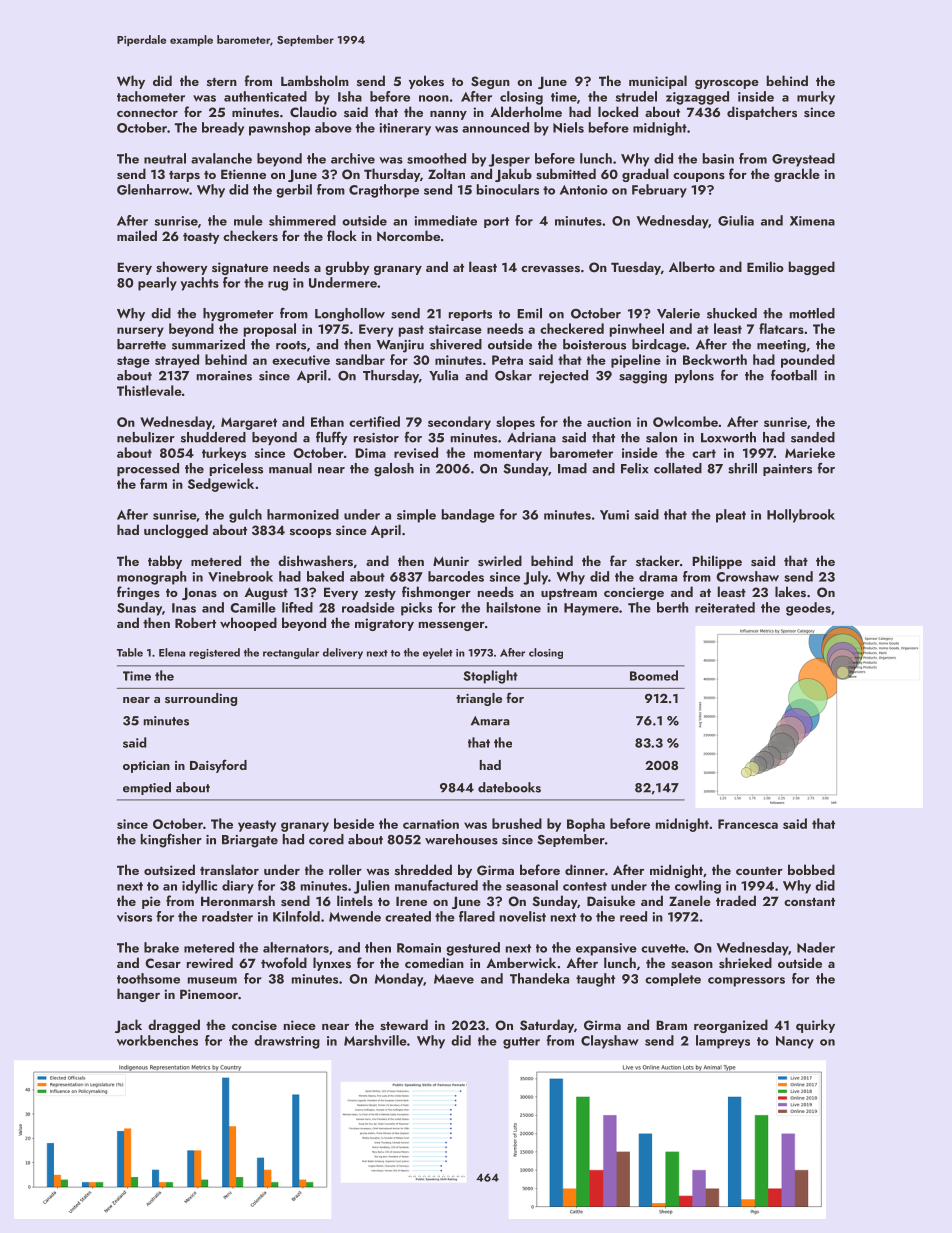 Image resolution: width=952 pixels, height=1233 pixels. Describe the element at coordinates (221, 485) in the screenshot. I see `Sedgewick` at that location.
